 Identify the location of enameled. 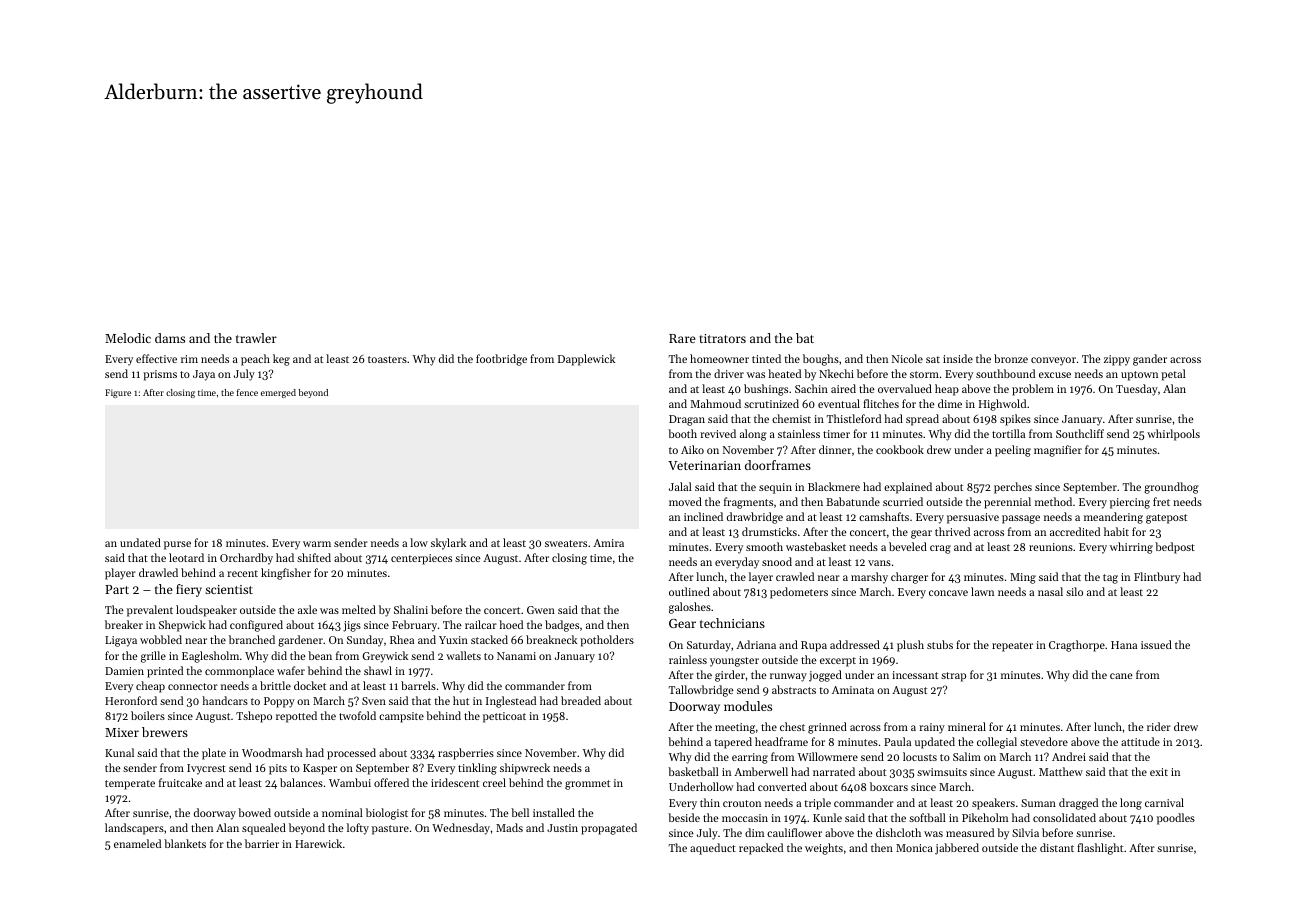
(137, 843).
